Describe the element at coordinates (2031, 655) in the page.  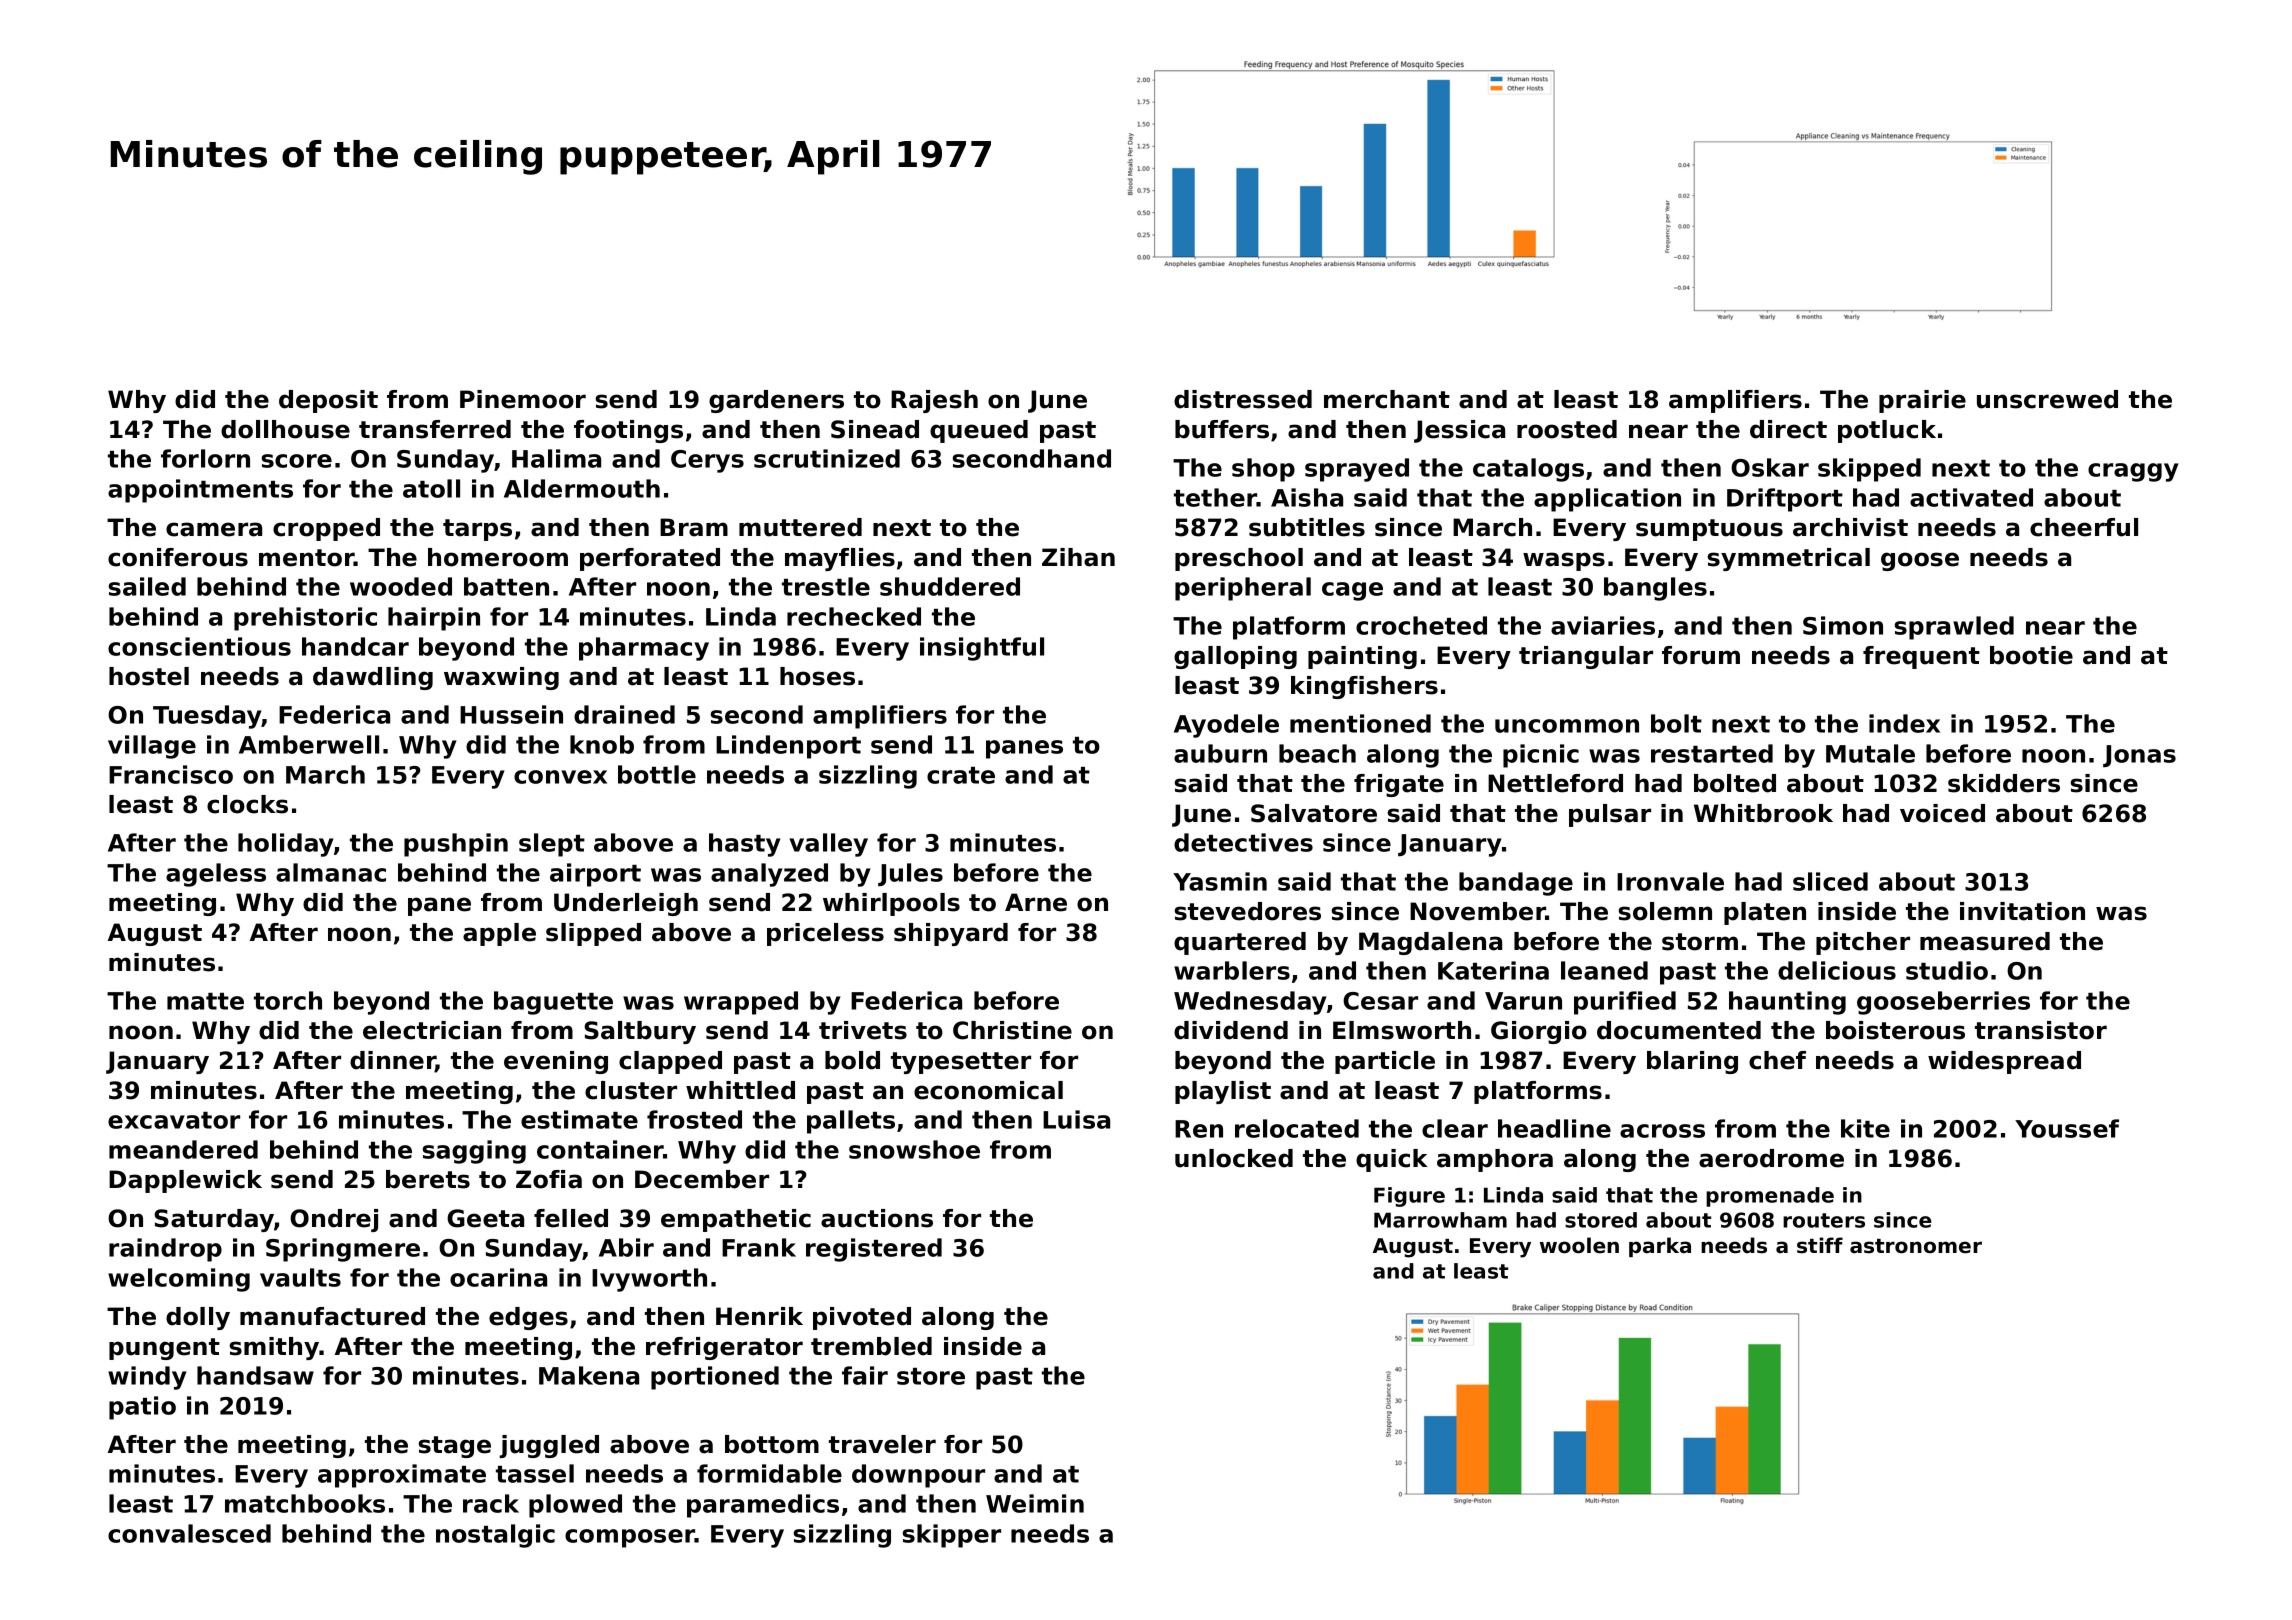
I see `bootie` at that location.
